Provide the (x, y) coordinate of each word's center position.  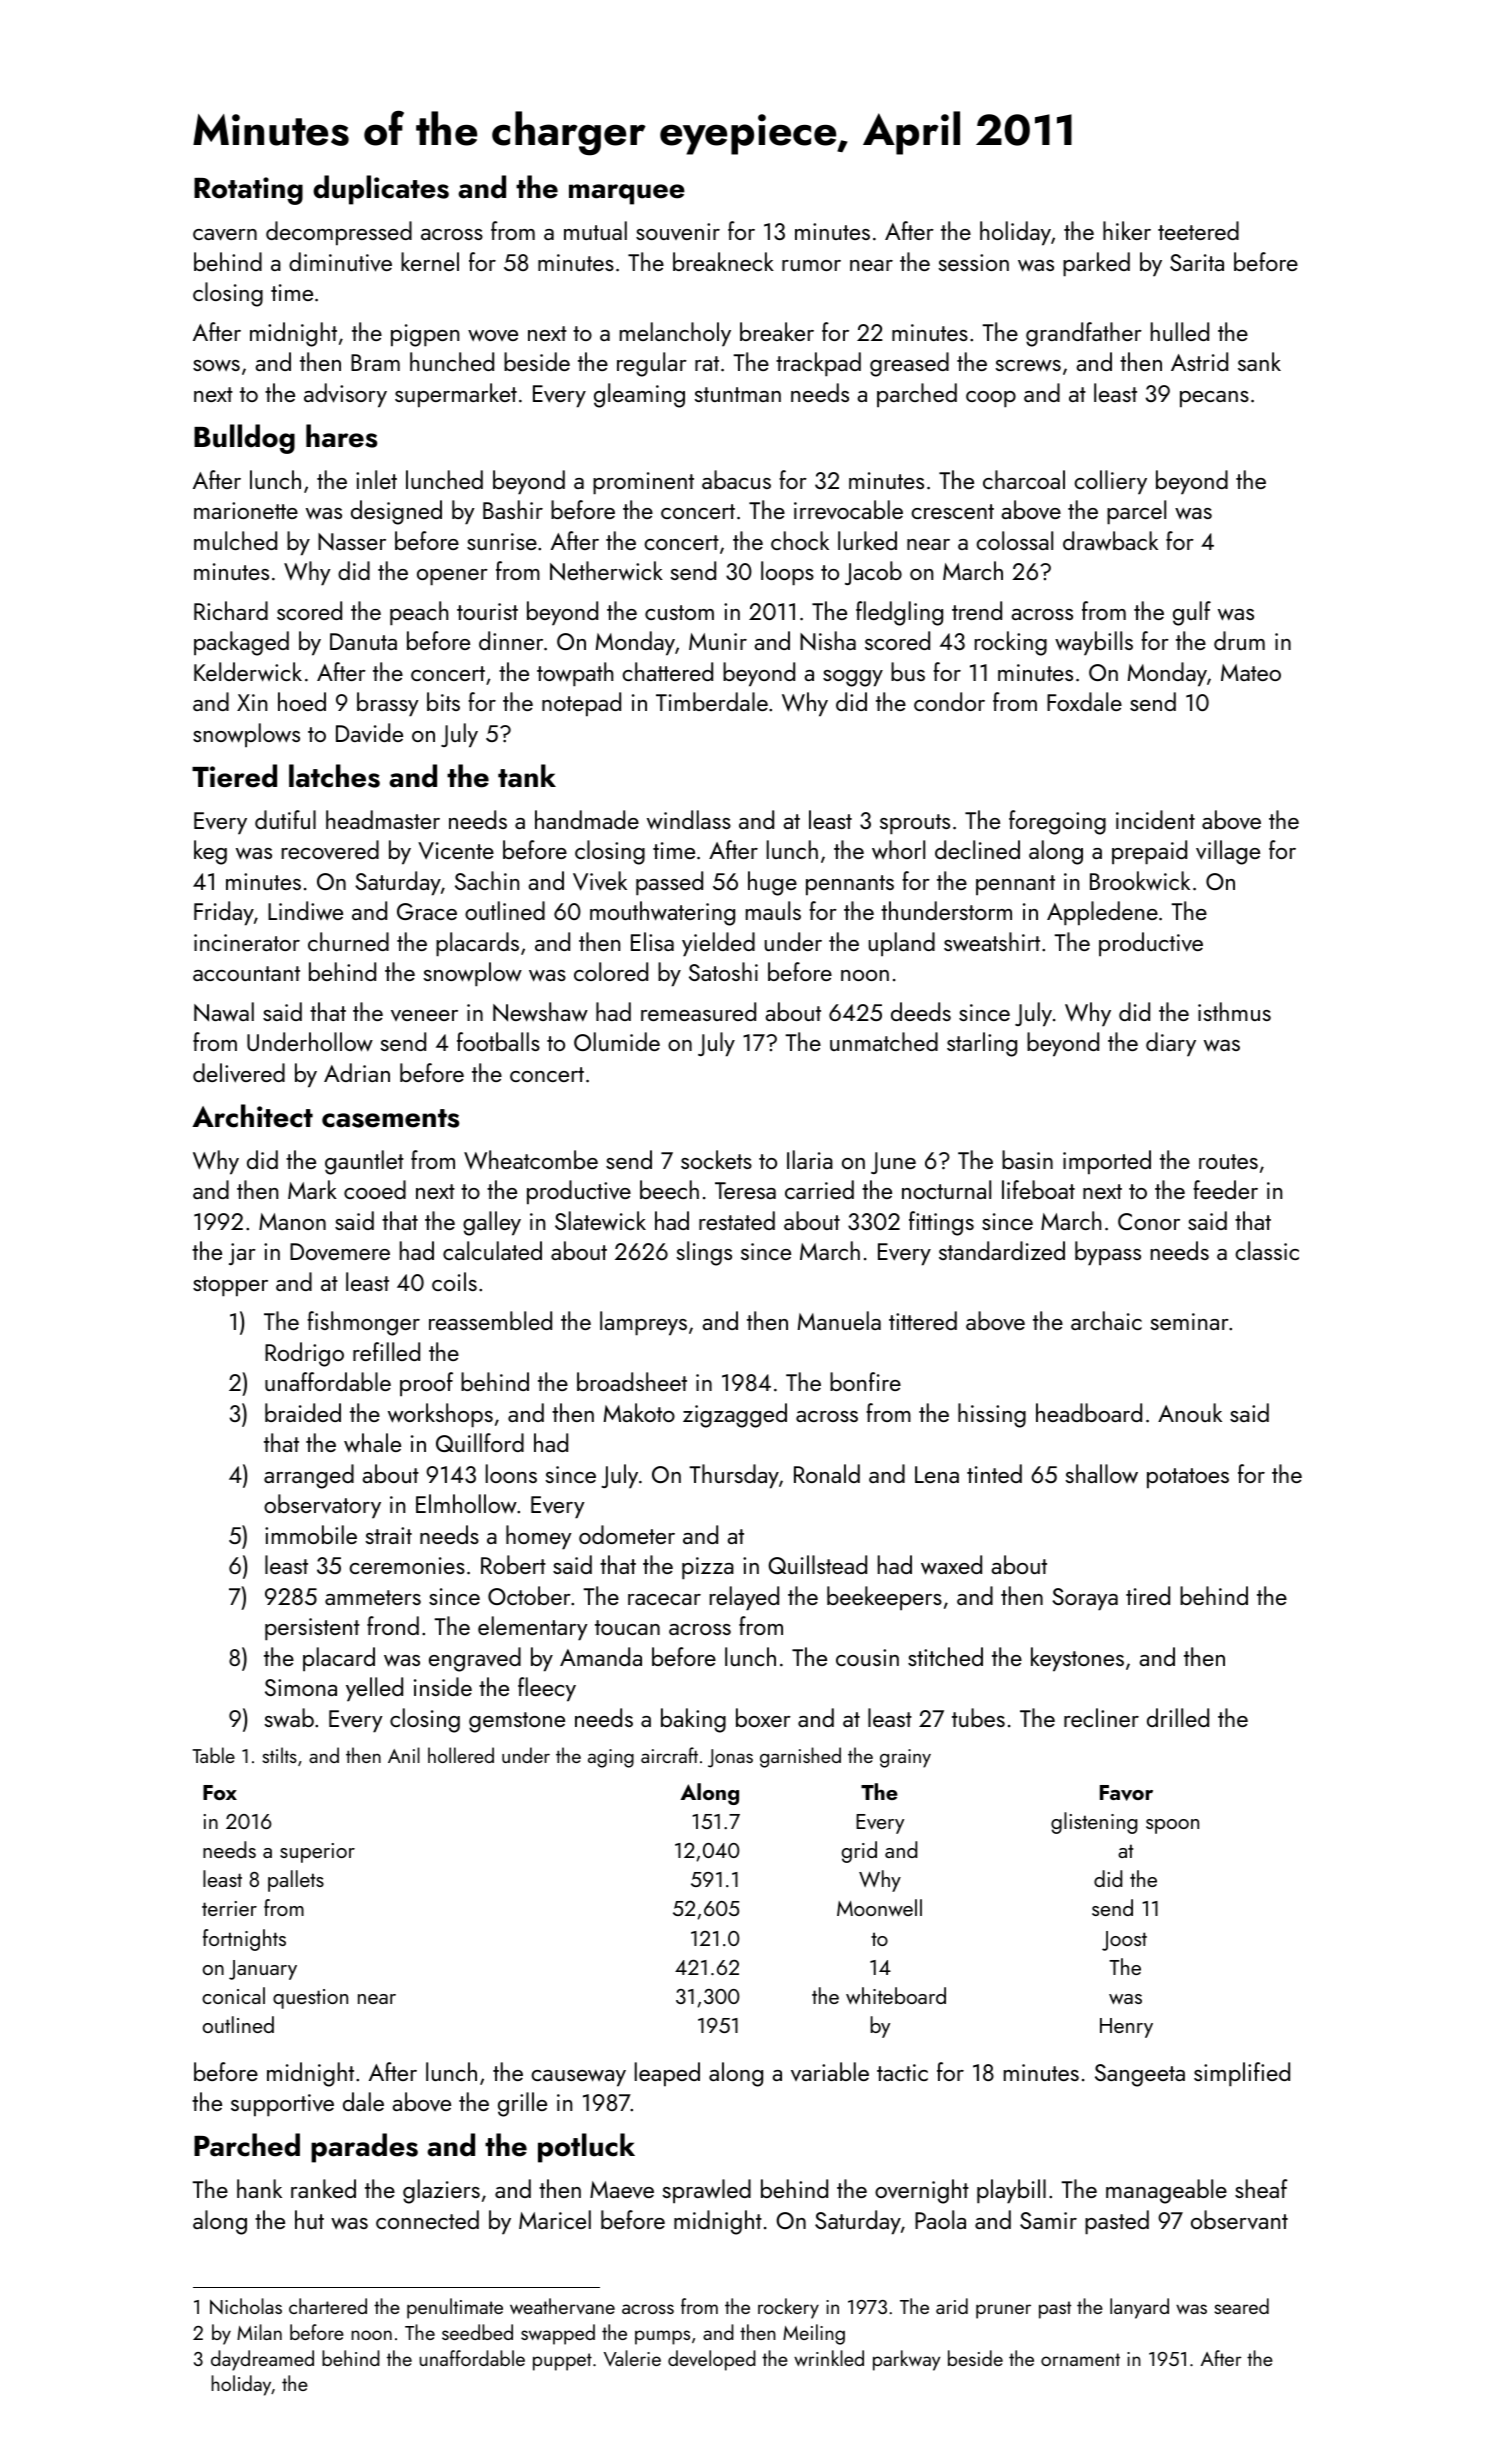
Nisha (828, 640)
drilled (1178, 1717)
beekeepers (884, 1598)
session (974, 262)
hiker (1127, 230)
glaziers (441, 2191)
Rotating (248, 191)
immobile (311, 1534)
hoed (302, 701)
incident (1155, 819)
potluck (586, 2148)
